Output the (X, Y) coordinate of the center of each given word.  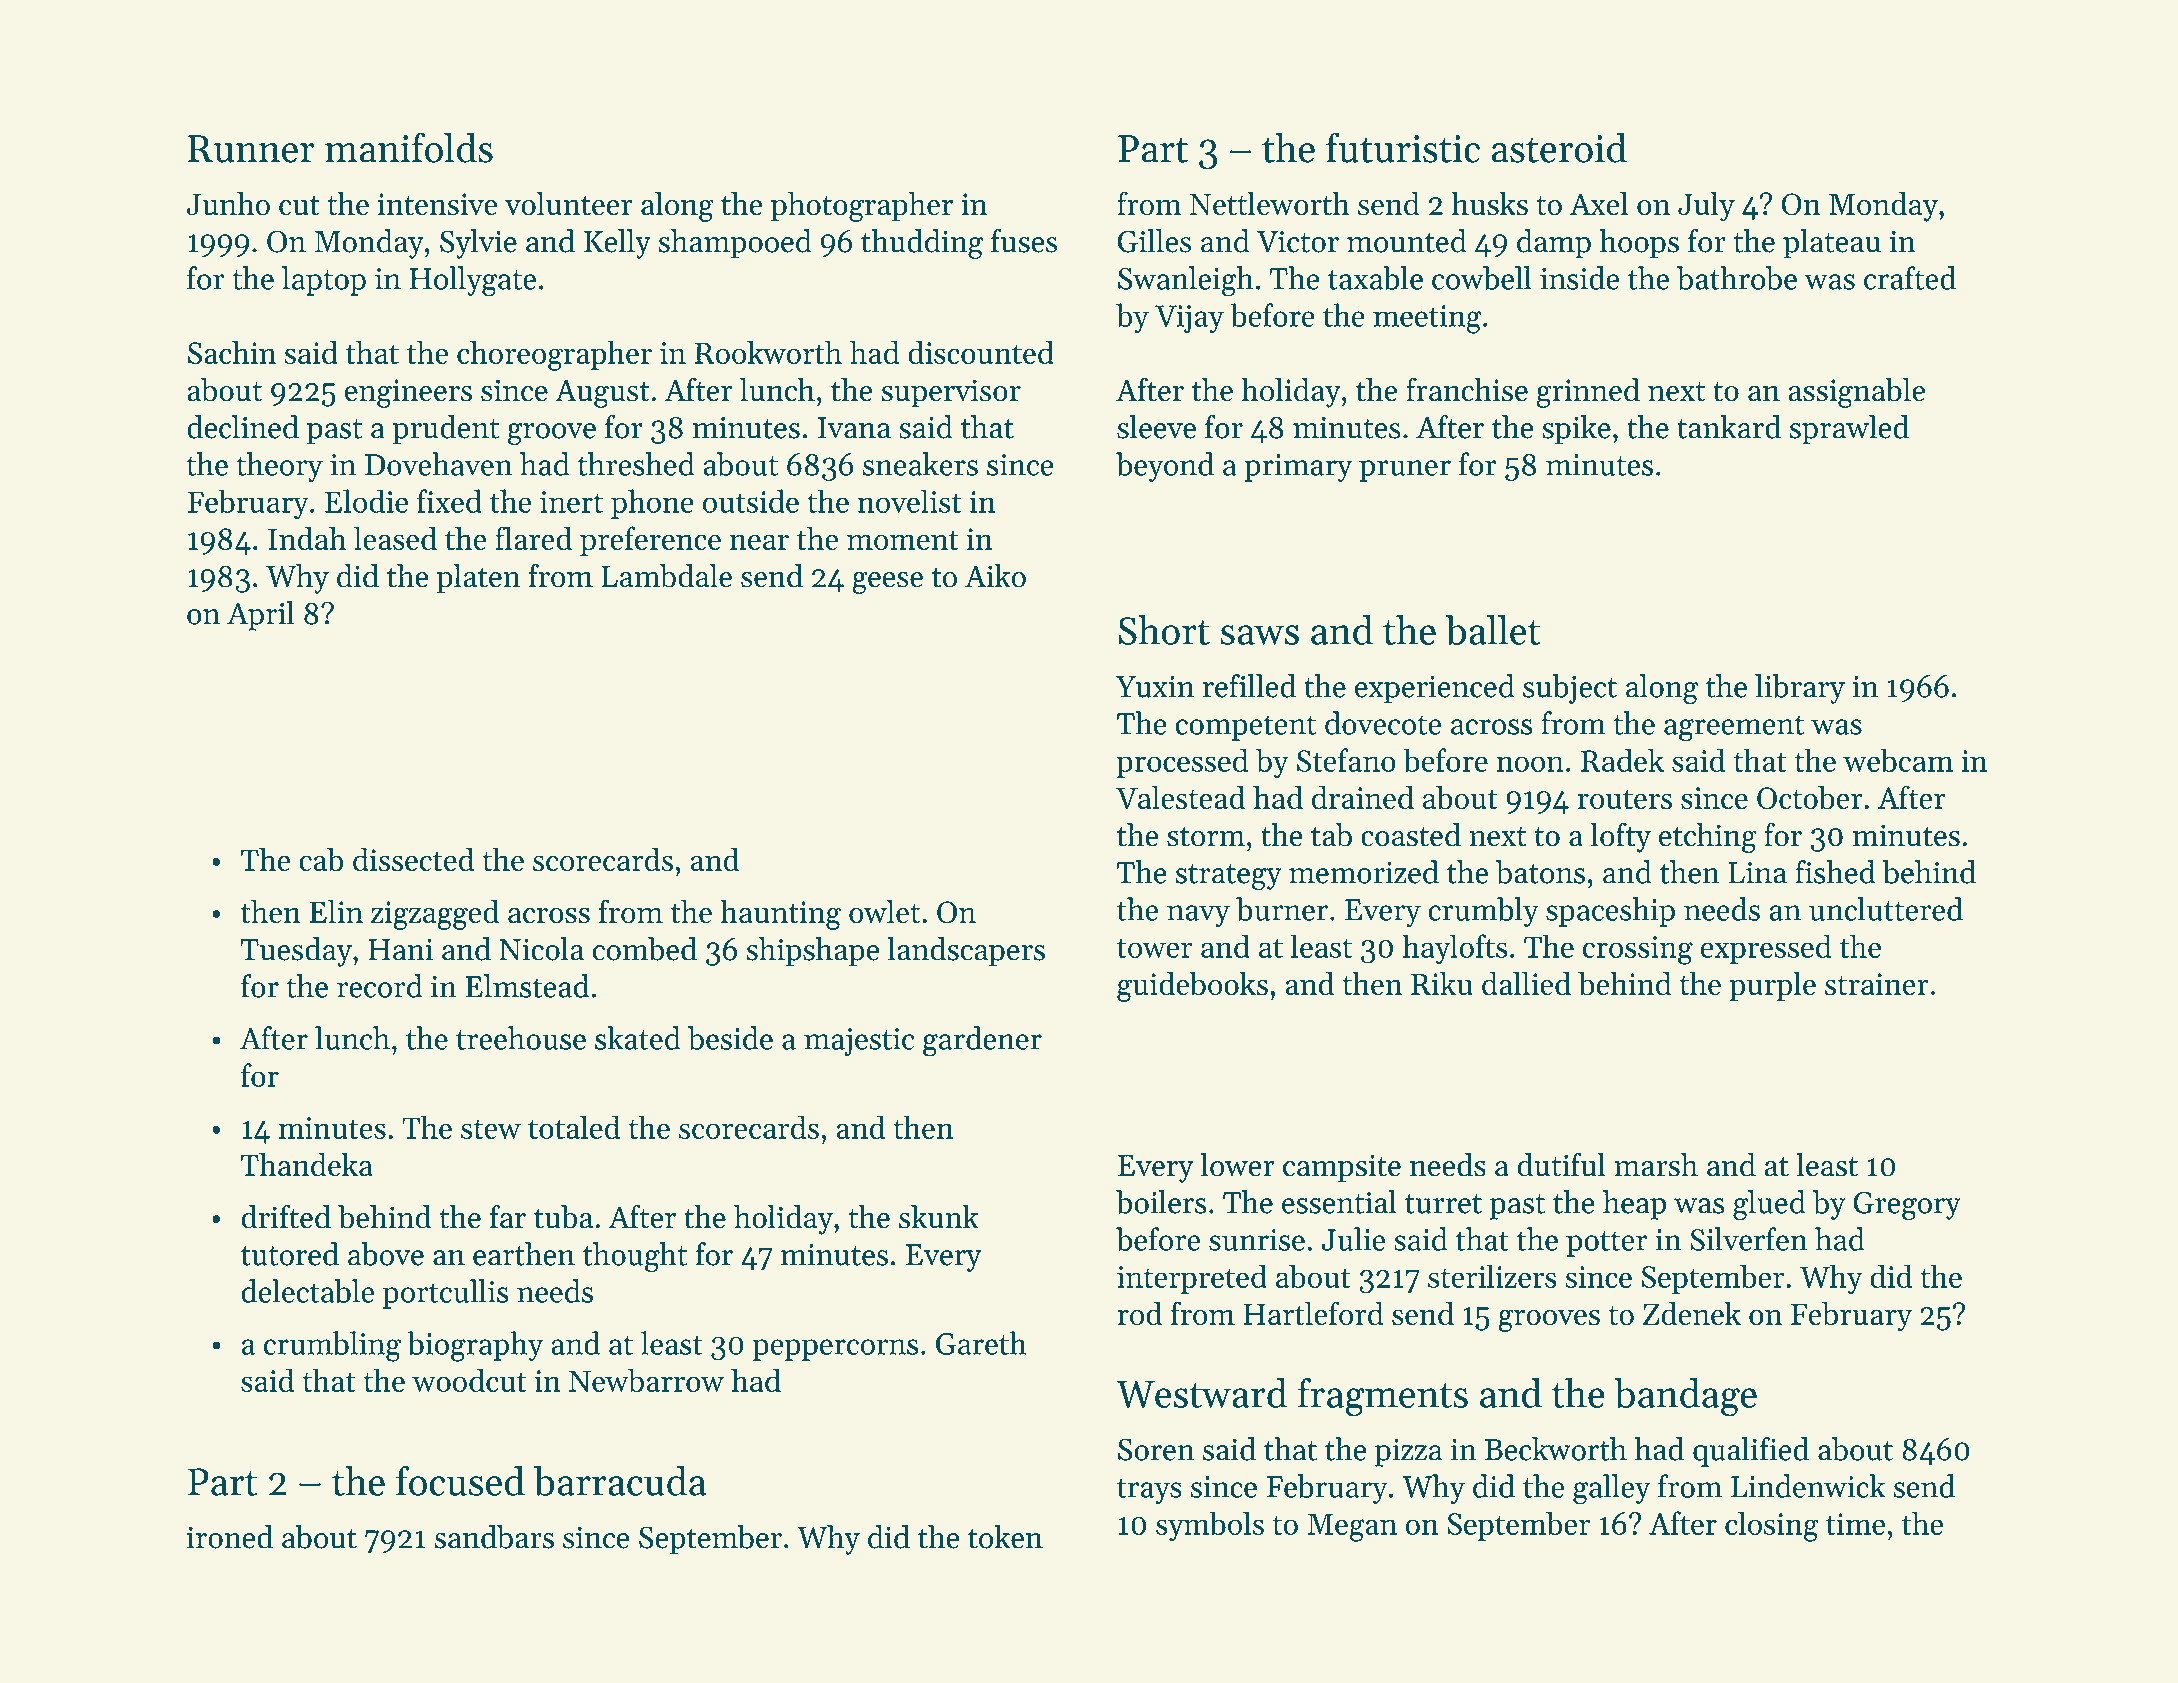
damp (1554, 244)
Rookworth (768, 352)
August (602, 393)
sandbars (494, 1537)
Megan (1352, 1527)
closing (1772, 1526)
